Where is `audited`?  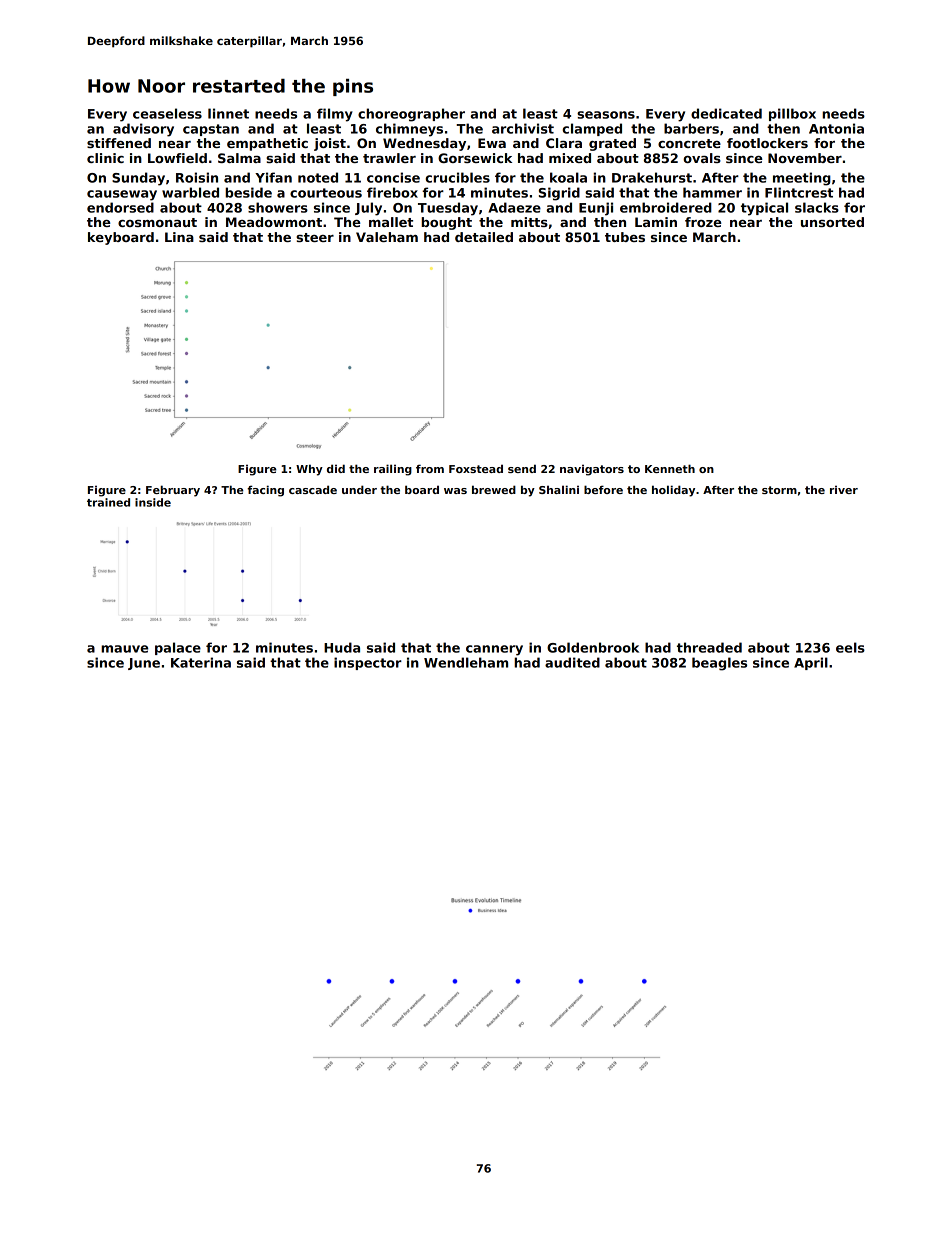
audited is located at coordinates (572, 662).
